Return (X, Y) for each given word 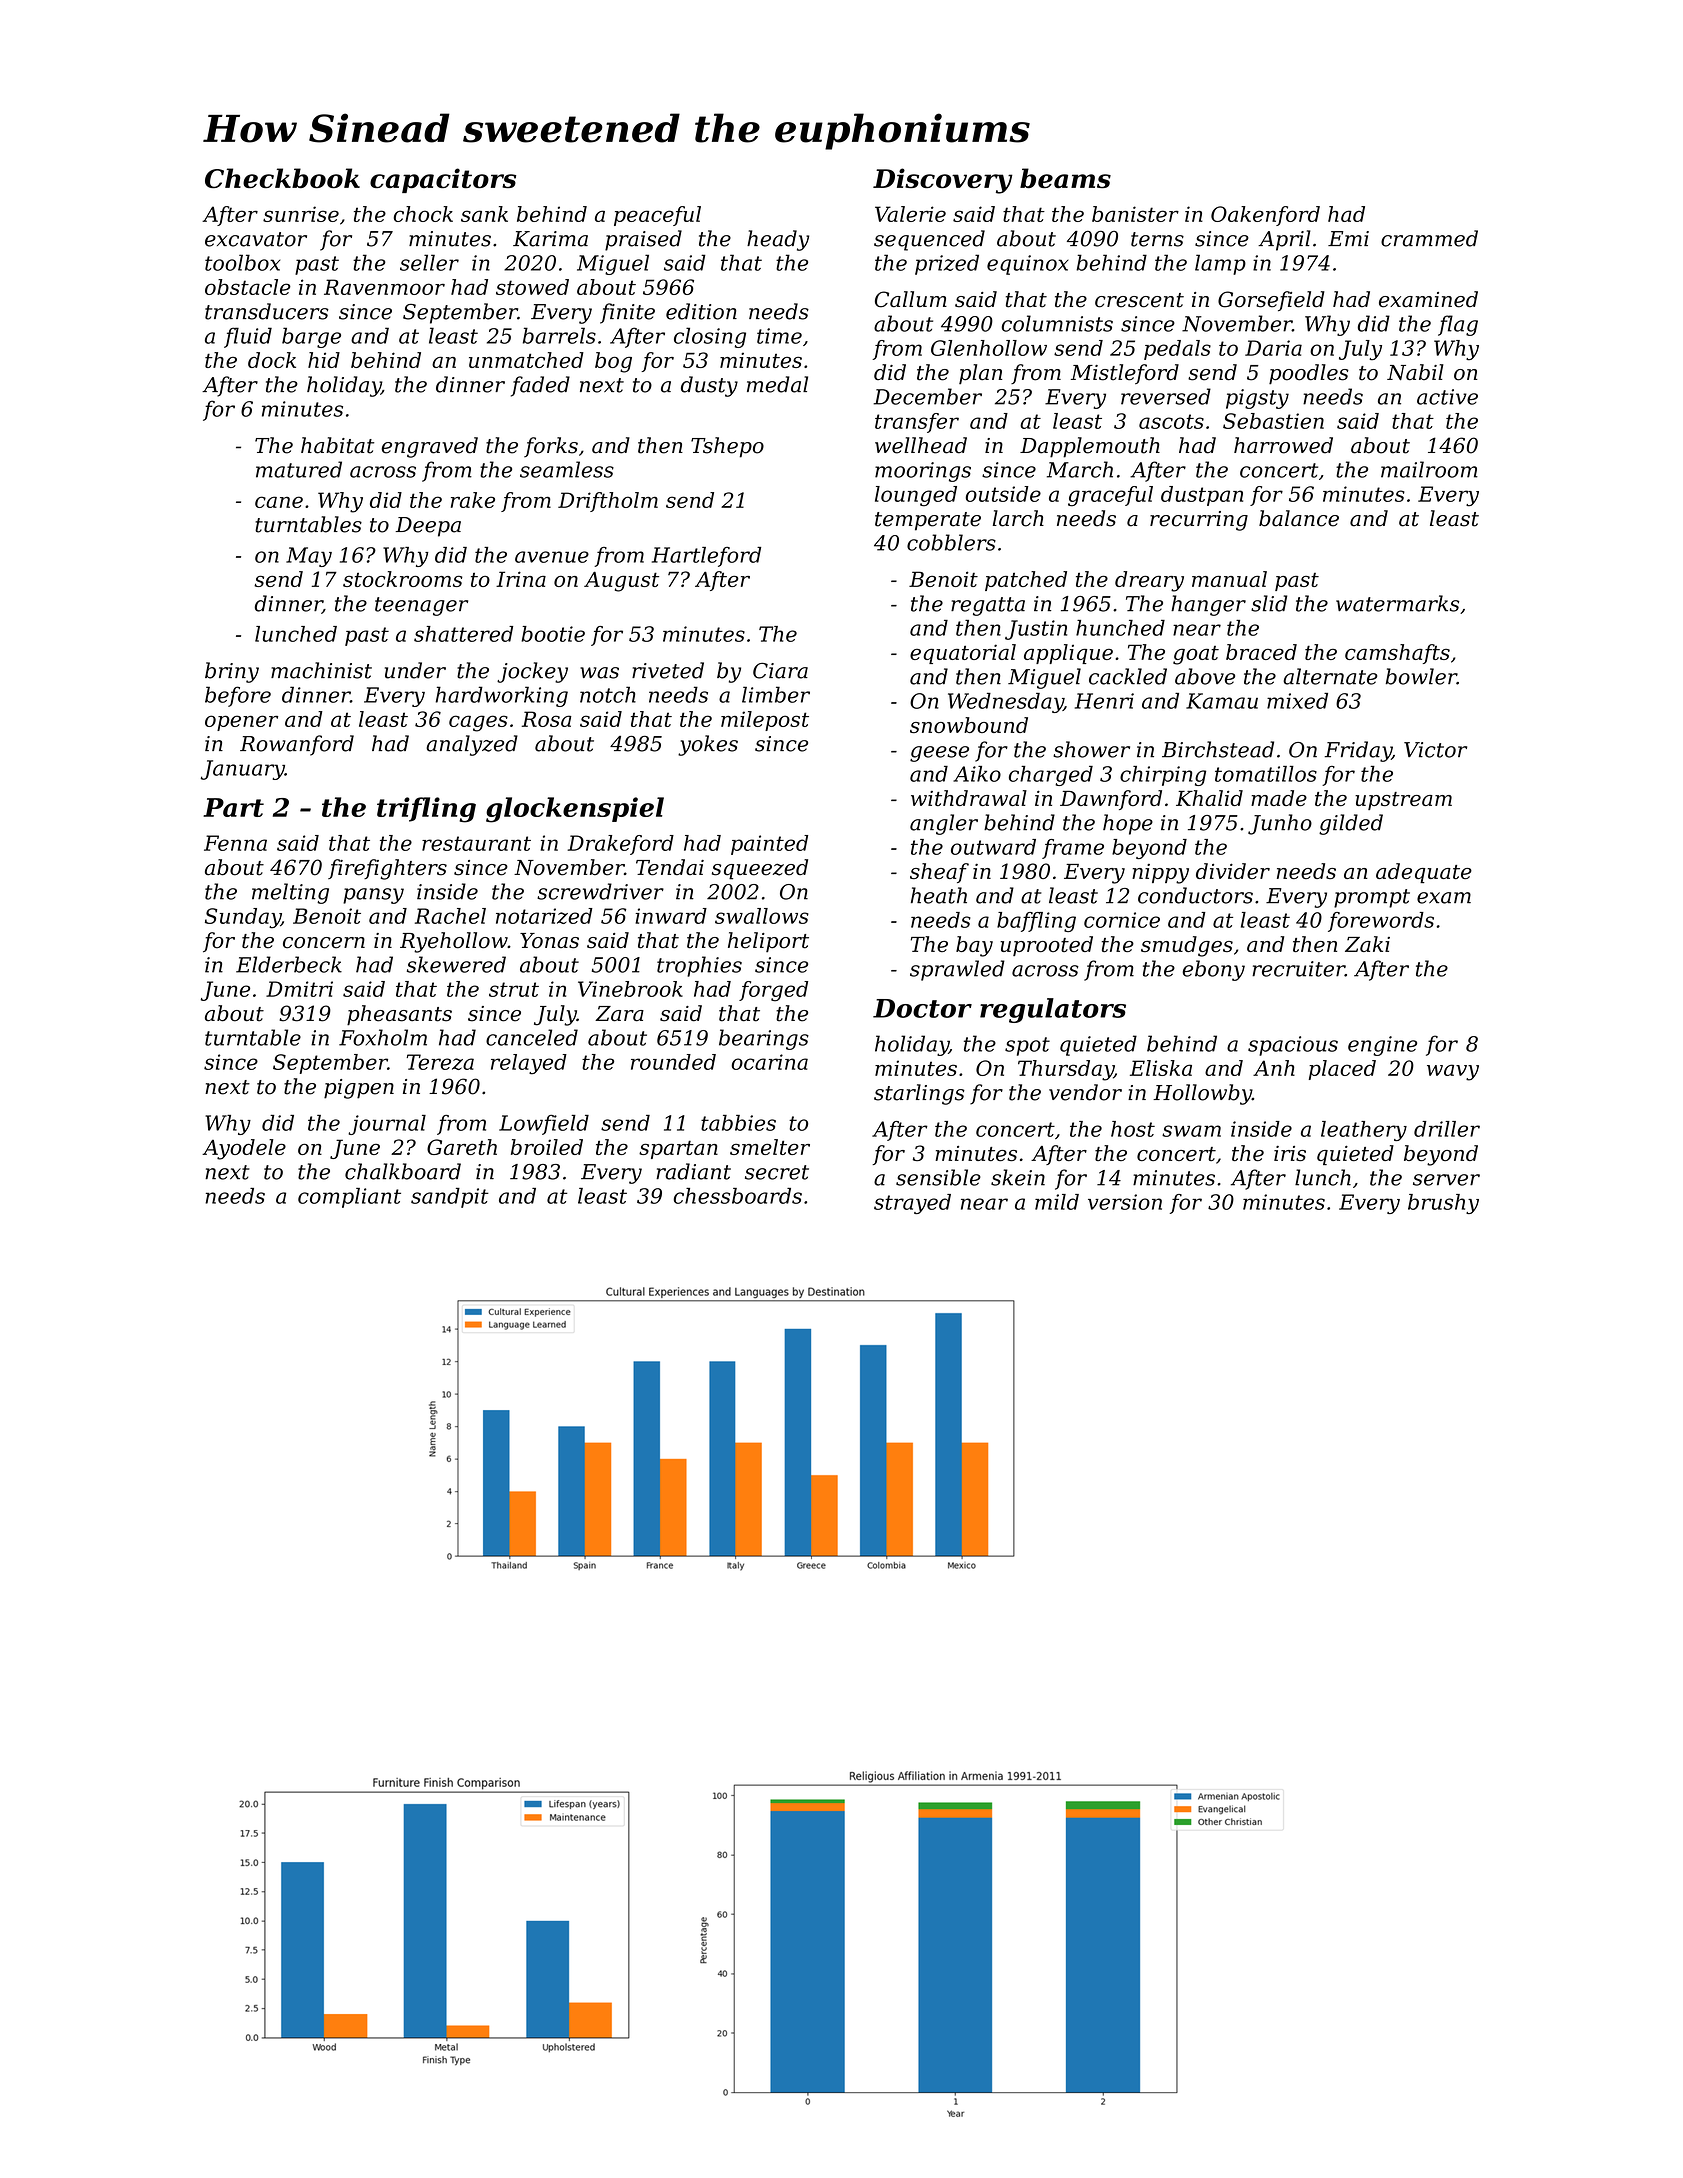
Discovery (943, 181)
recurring (1199, 521)
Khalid (1209, 798)
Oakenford (1265, 216)
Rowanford (297, 745)
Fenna (235, 843)
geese (939, 754)
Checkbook (282, 178)
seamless (567, 469)
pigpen (359, 1089)
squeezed (760, 869)
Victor (1435, 750)
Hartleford (706, 557)
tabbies (738, 1123)
